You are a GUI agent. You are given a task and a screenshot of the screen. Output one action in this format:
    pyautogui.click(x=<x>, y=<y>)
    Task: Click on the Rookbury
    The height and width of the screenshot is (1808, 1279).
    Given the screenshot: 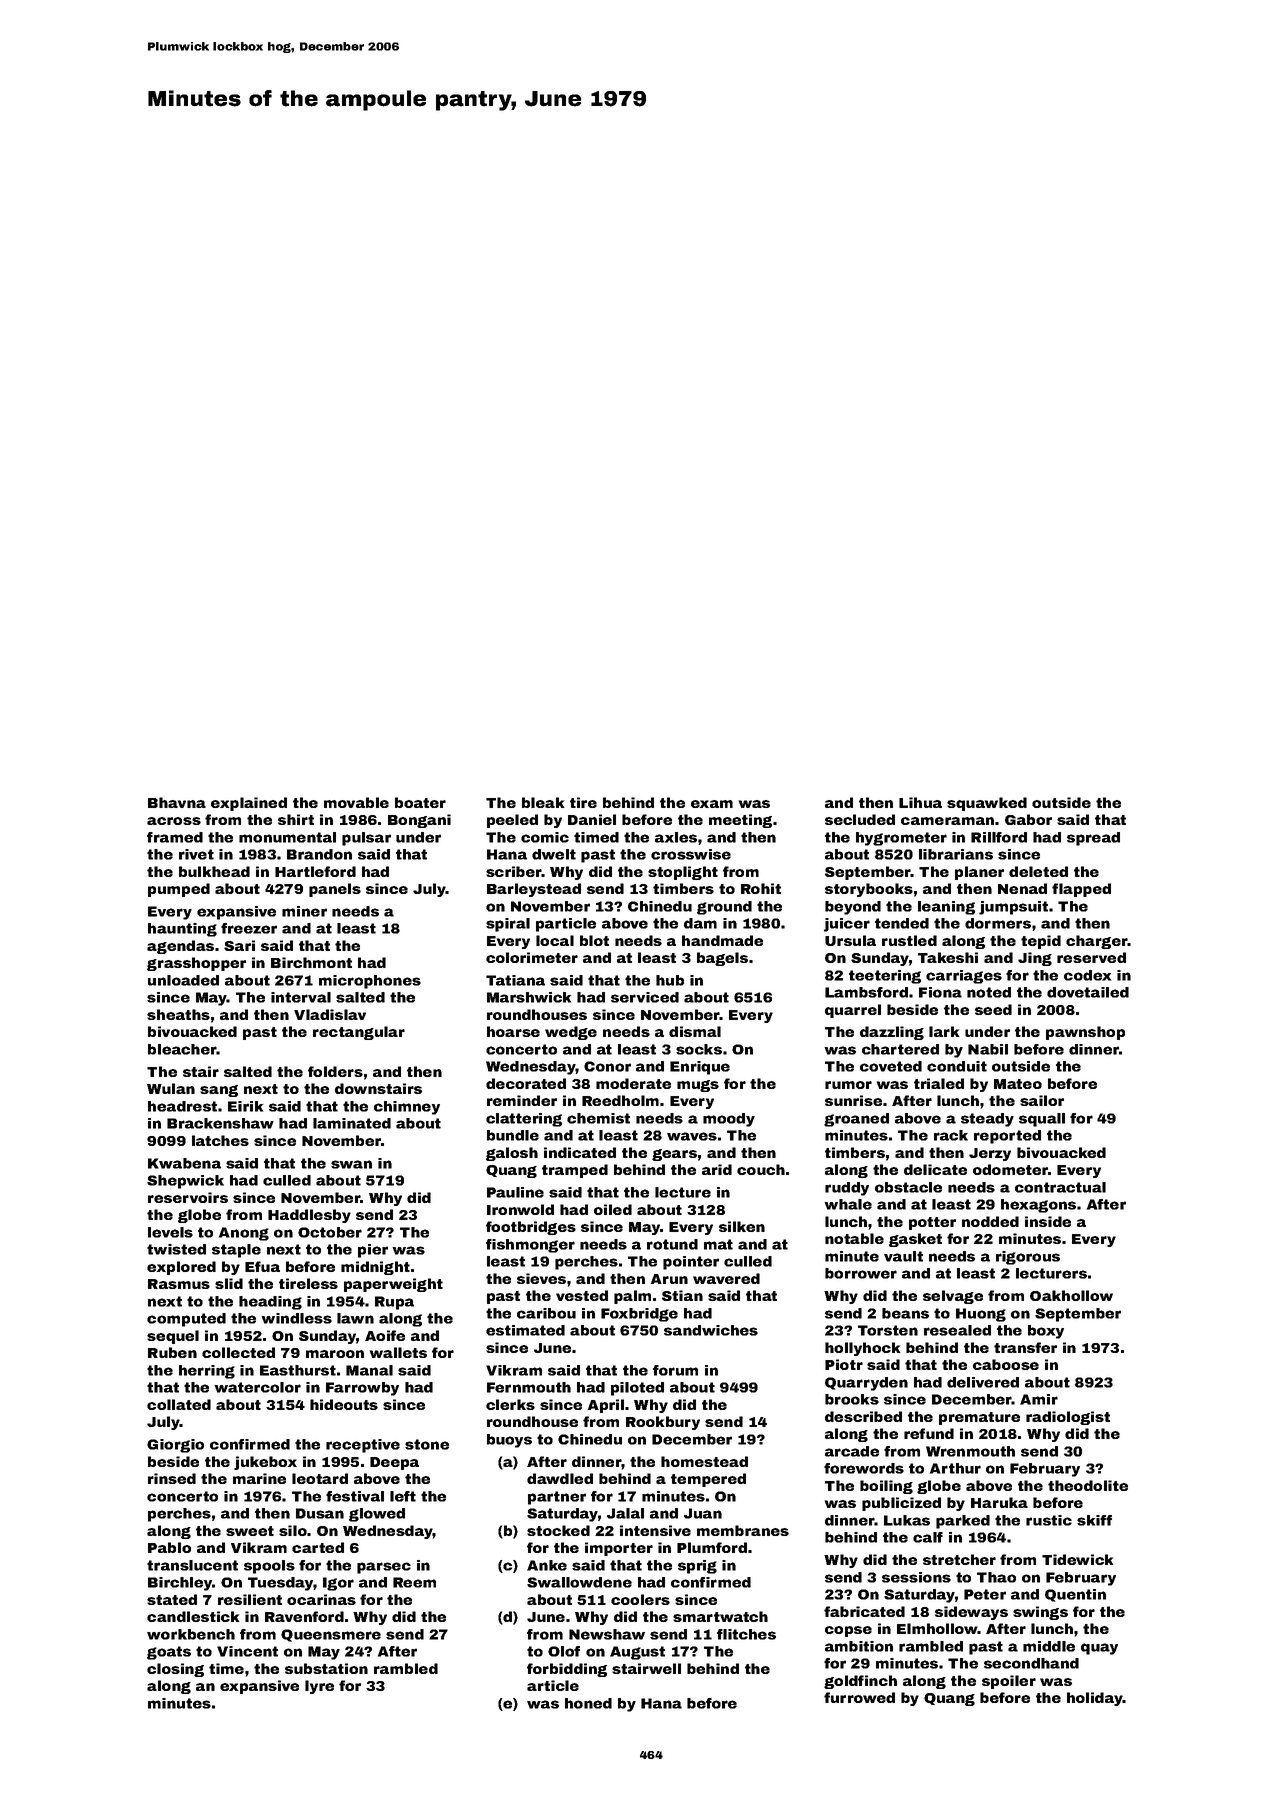 What is the action you would take?
    pyautogui.click(x=663, y=1423)
